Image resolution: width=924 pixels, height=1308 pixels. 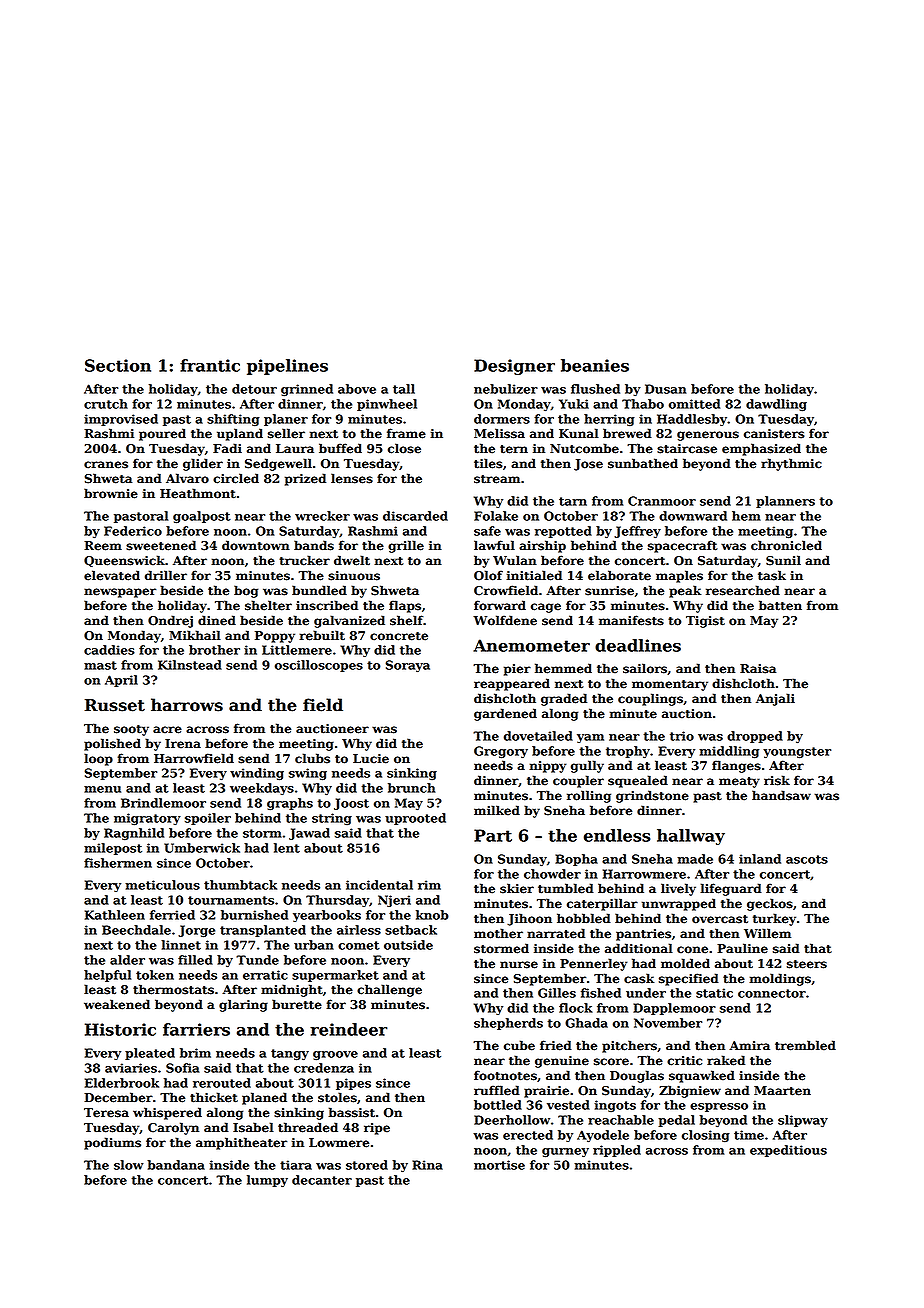 What do you see at coordinates (498, 933) in the screenshot?
I see `mother` at bounding box center [498, 933].
